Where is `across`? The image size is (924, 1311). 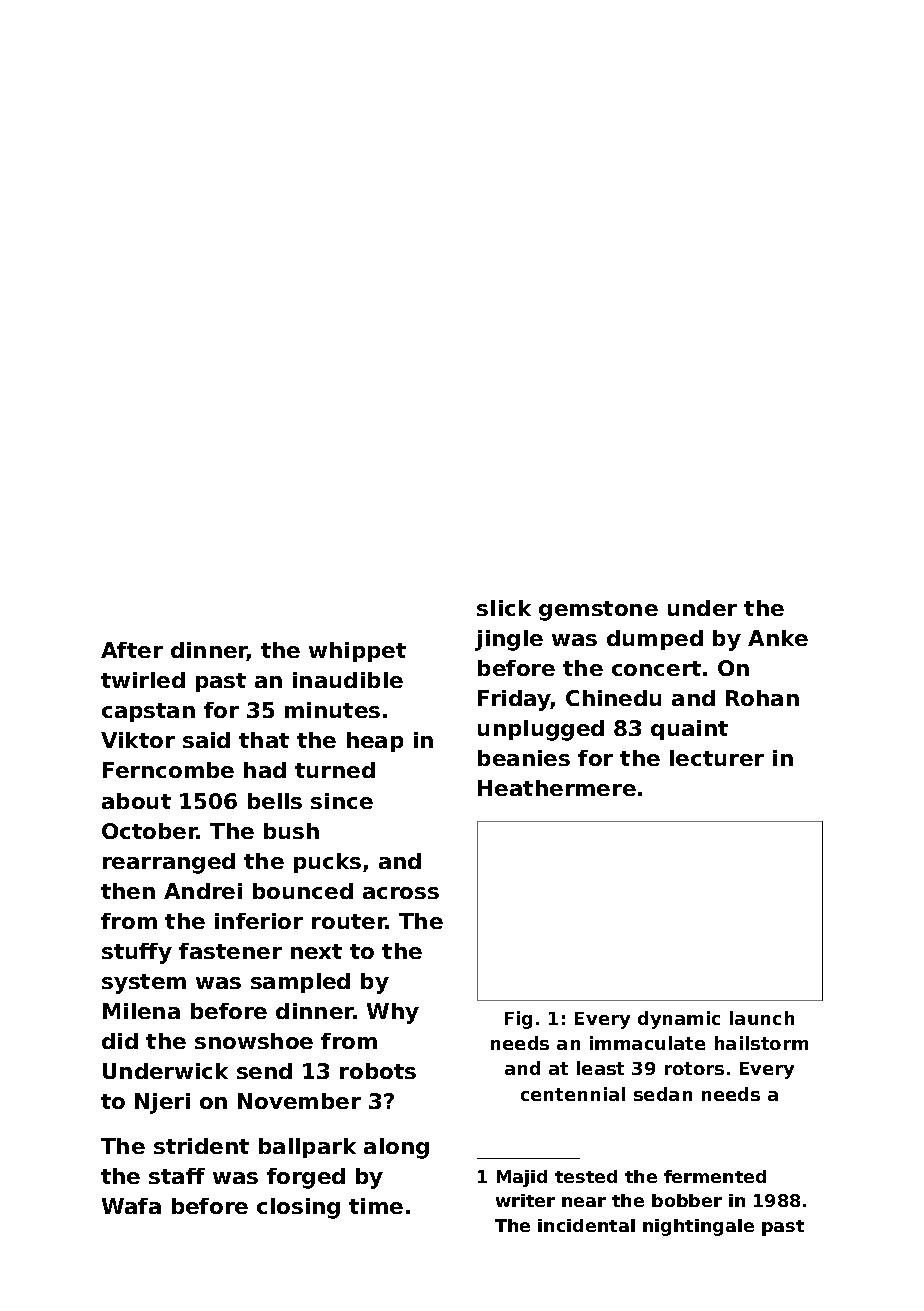 across is located at coordinates (401, 893).
